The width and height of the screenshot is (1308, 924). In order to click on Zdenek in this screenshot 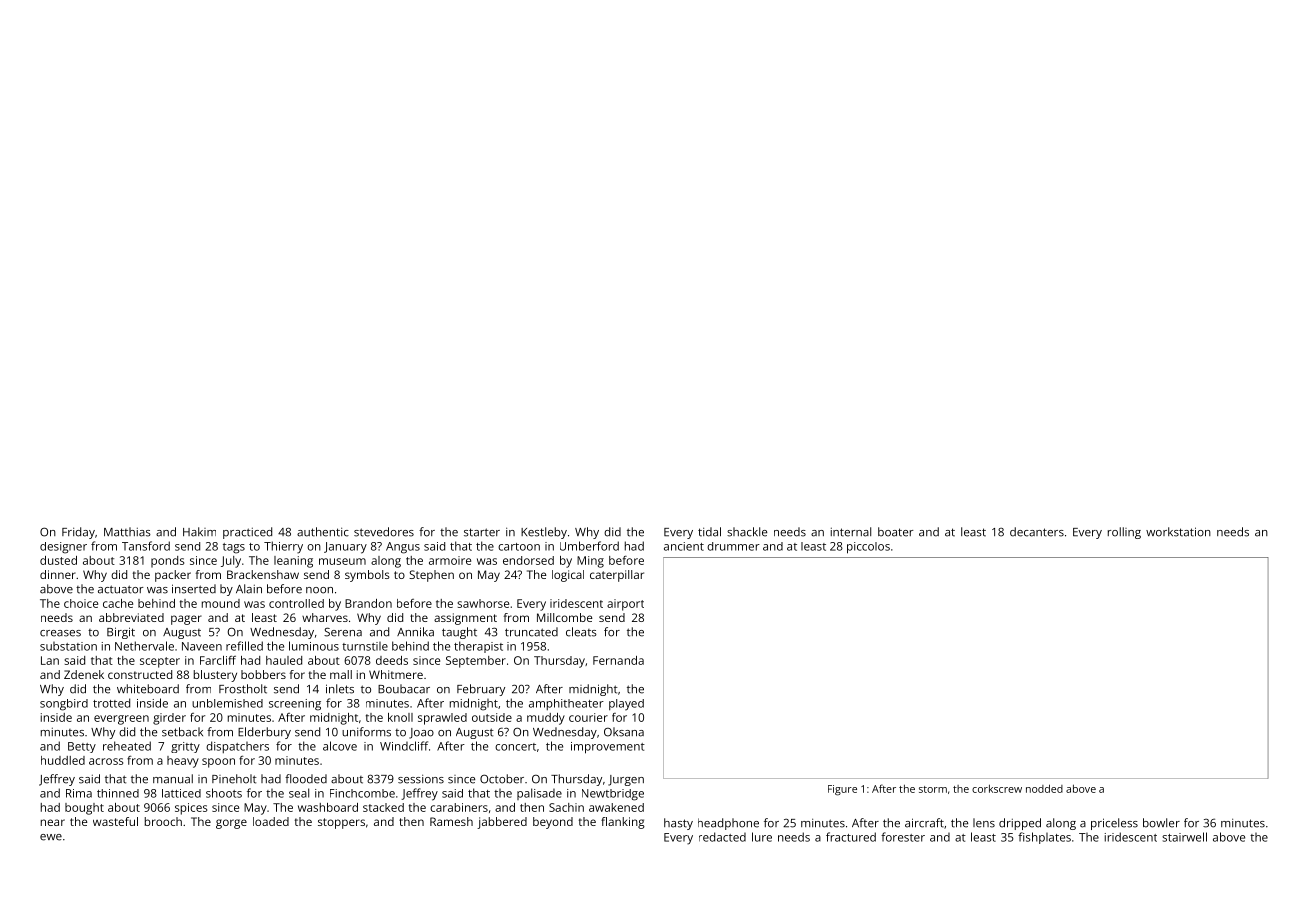, I will do `click(84, 674)`.
